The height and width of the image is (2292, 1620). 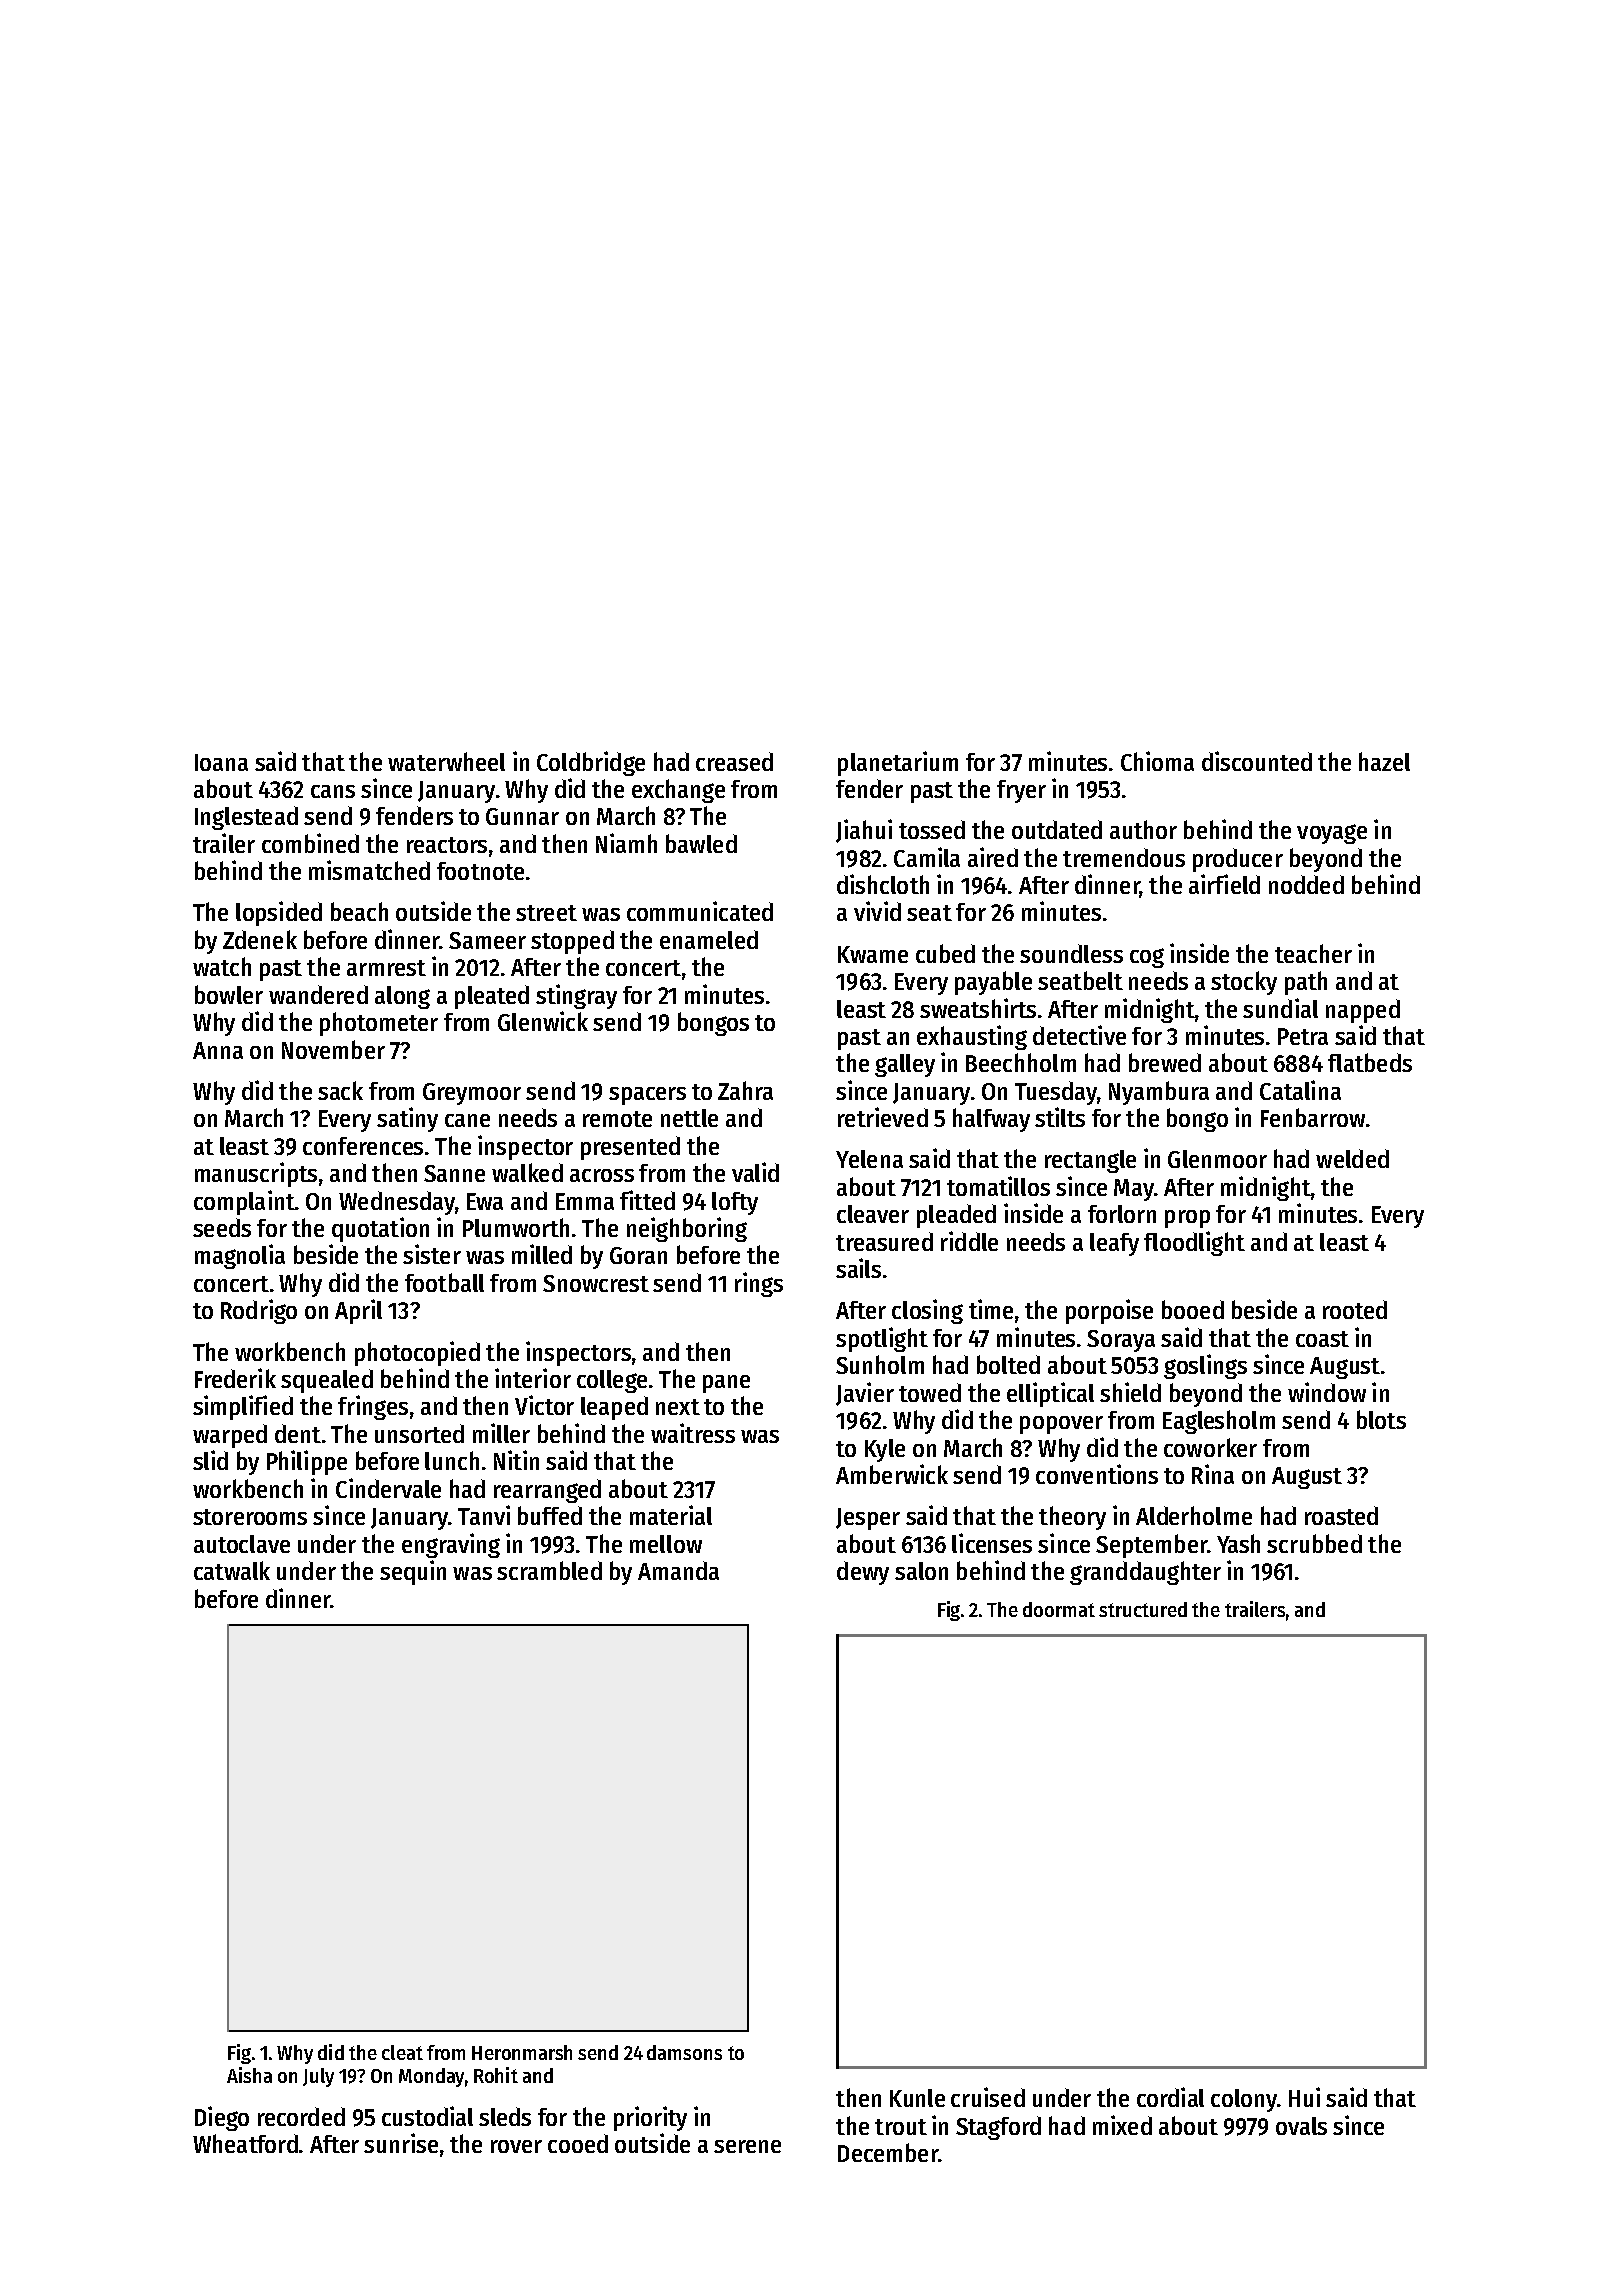 I want to click on waitress, so click(x=693, y=1433).
